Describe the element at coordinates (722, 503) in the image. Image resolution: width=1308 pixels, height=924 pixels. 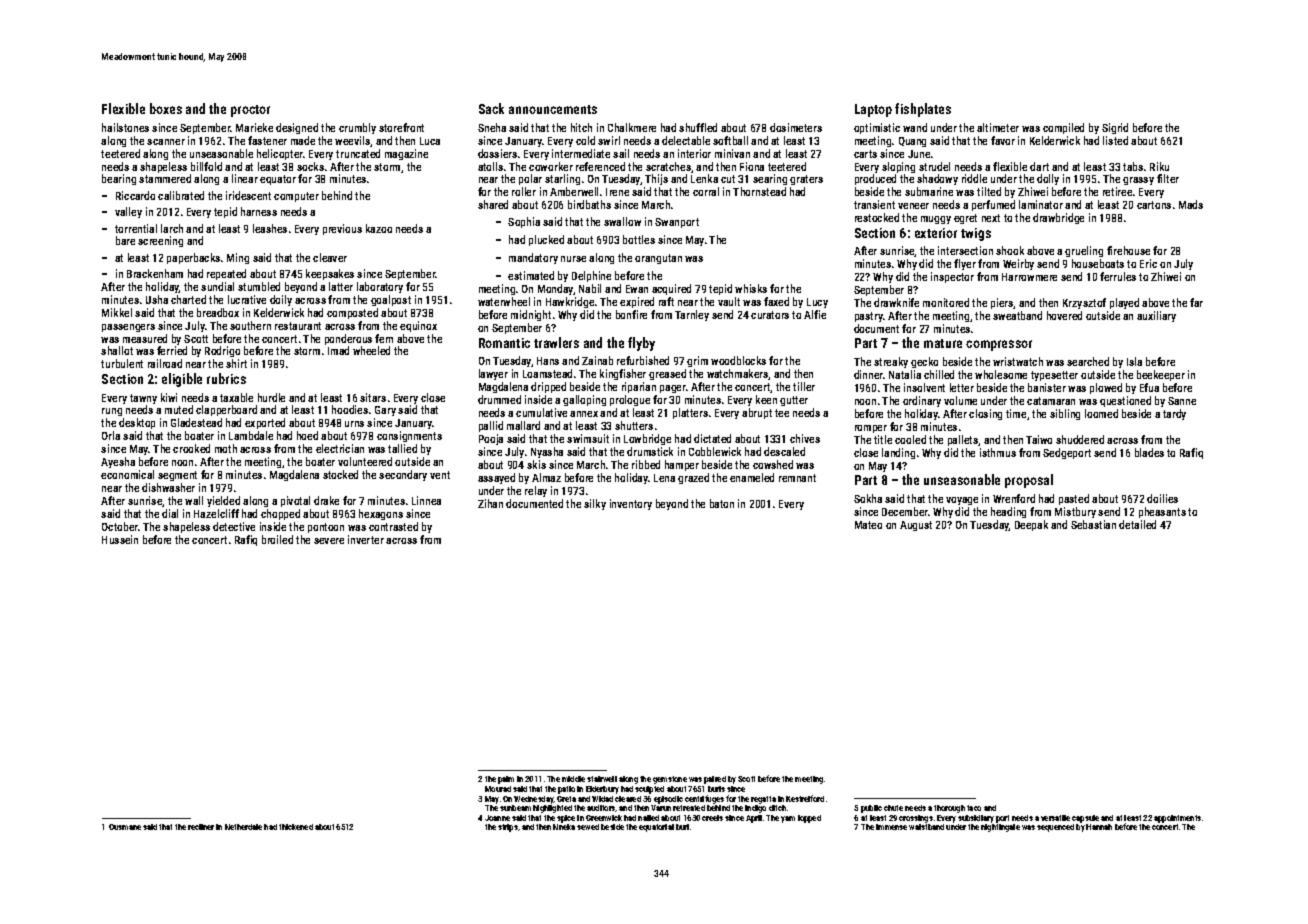
I see `baton` at that location.
